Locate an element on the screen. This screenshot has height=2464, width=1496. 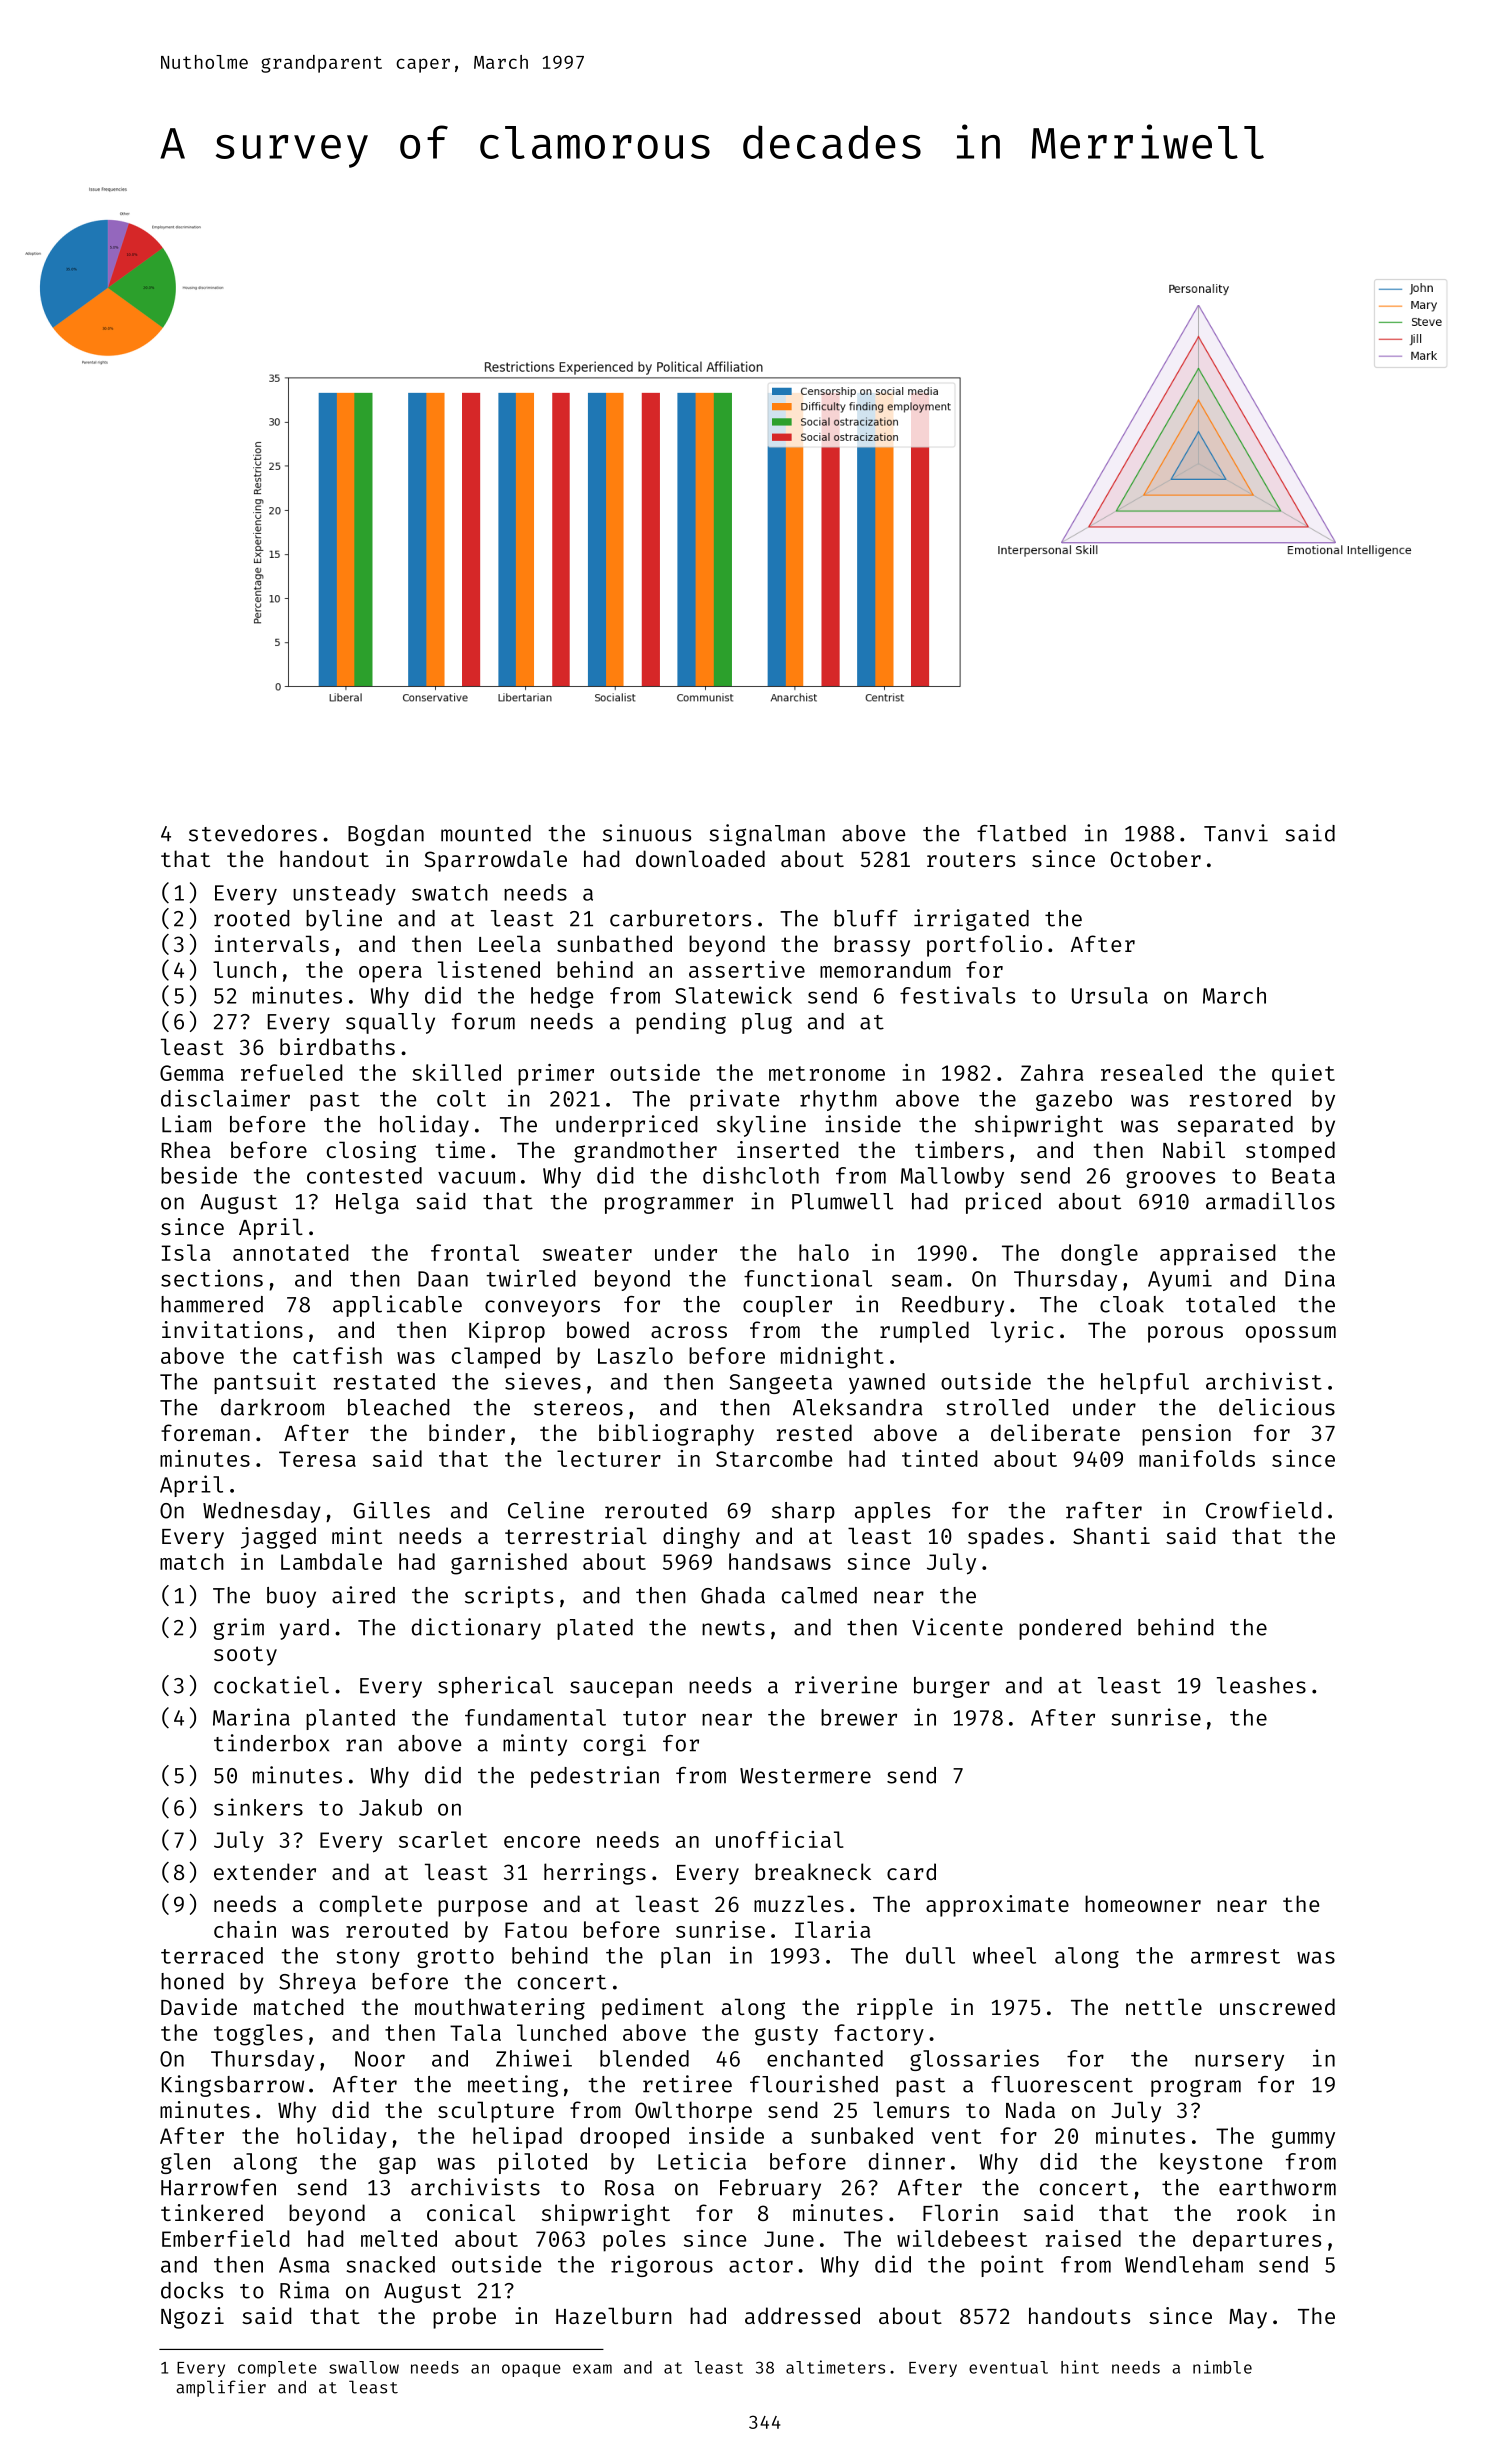
snacked is located at coordinates (391, 2264).
